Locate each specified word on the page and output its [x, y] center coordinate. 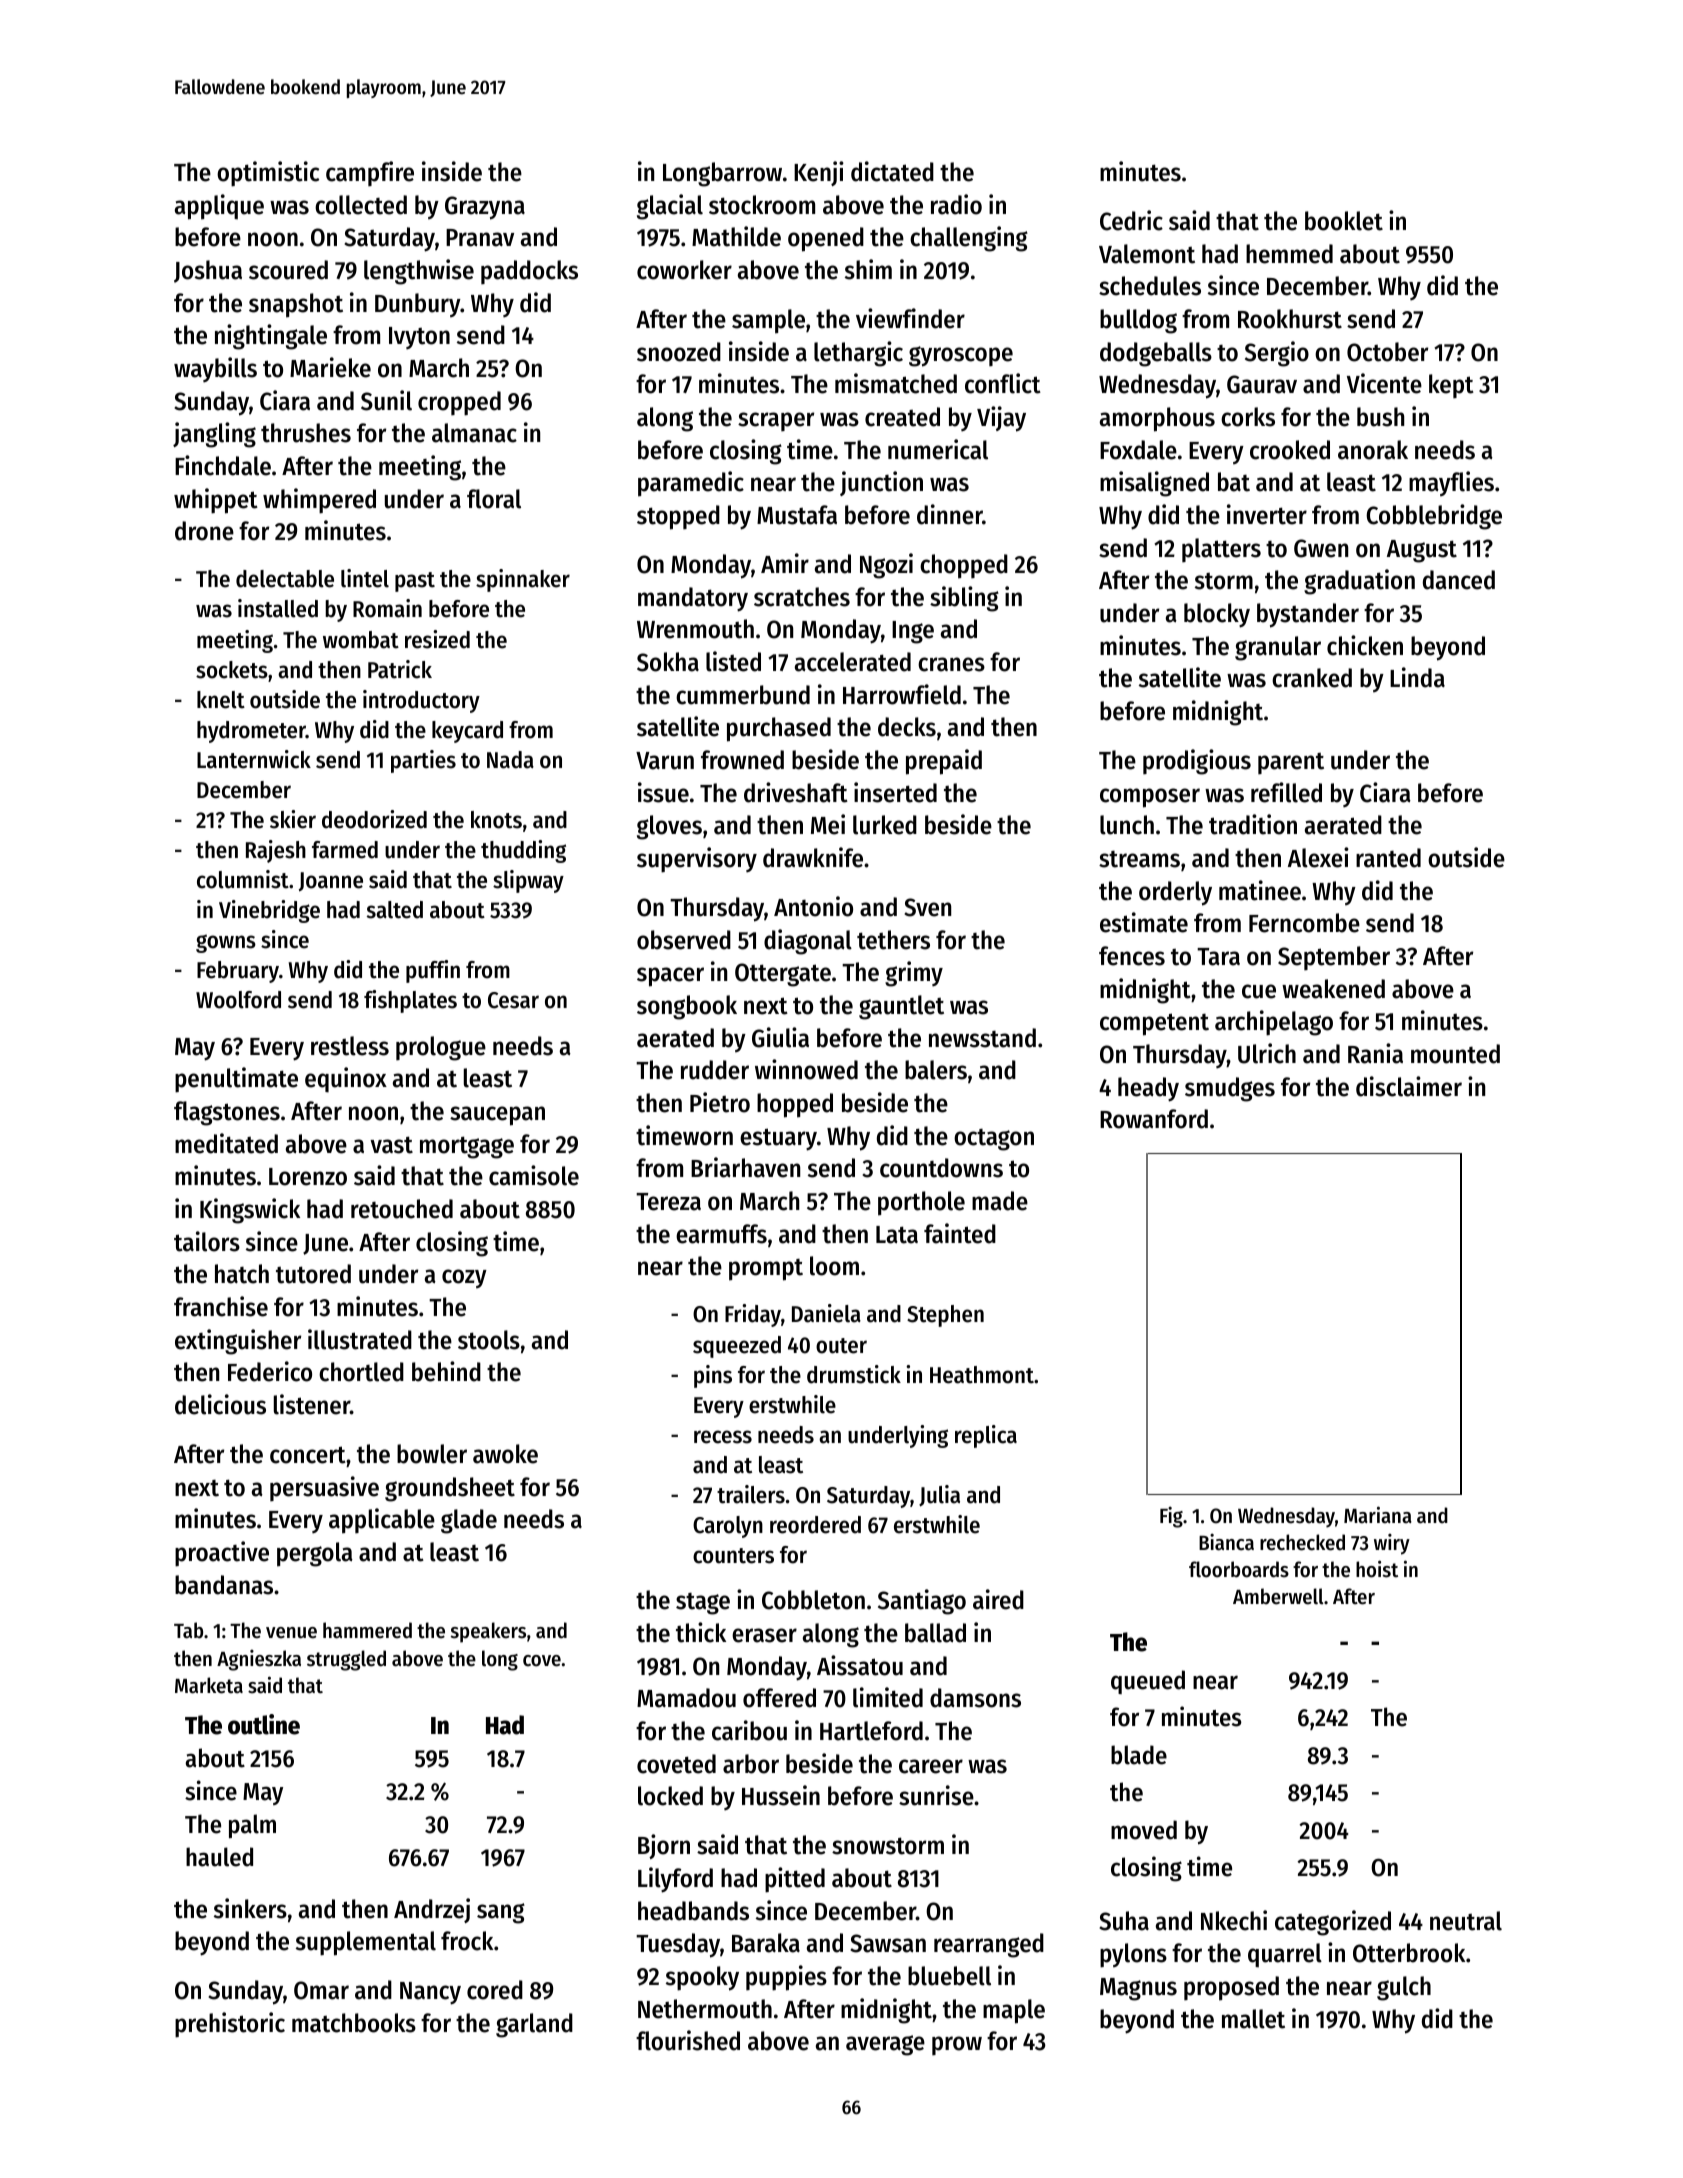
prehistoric [230, 2025]
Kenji [819, 173]
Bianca [1226, 1542]
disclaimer [1409, 1086]
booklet [1344, 221]
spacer [670, 977]
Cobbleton [813, 1600]
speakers [488, 1632]
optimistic [268, 174]
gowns [226, 943]
